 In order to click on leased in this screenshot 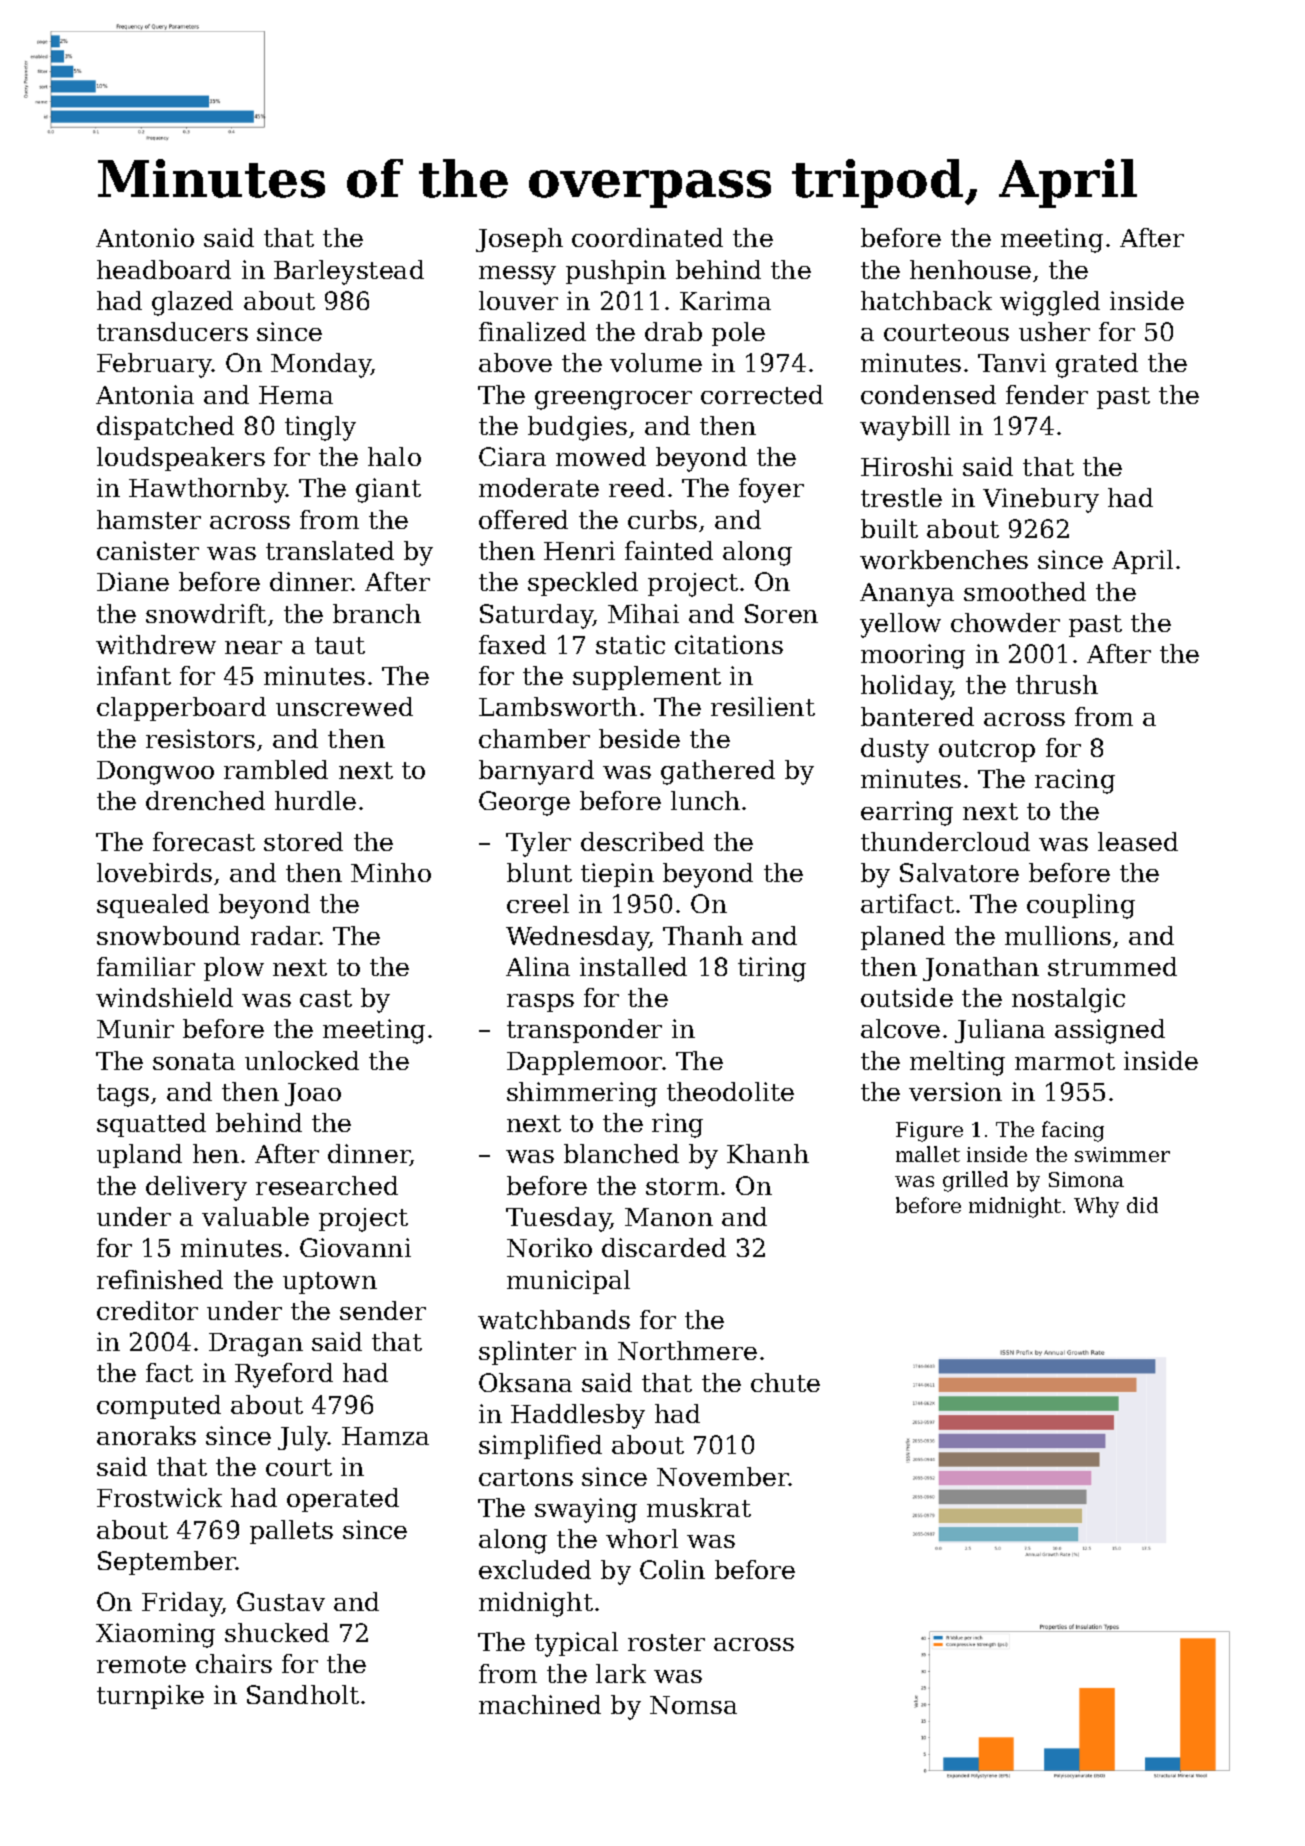, I will do `click(1138, 841)`.
